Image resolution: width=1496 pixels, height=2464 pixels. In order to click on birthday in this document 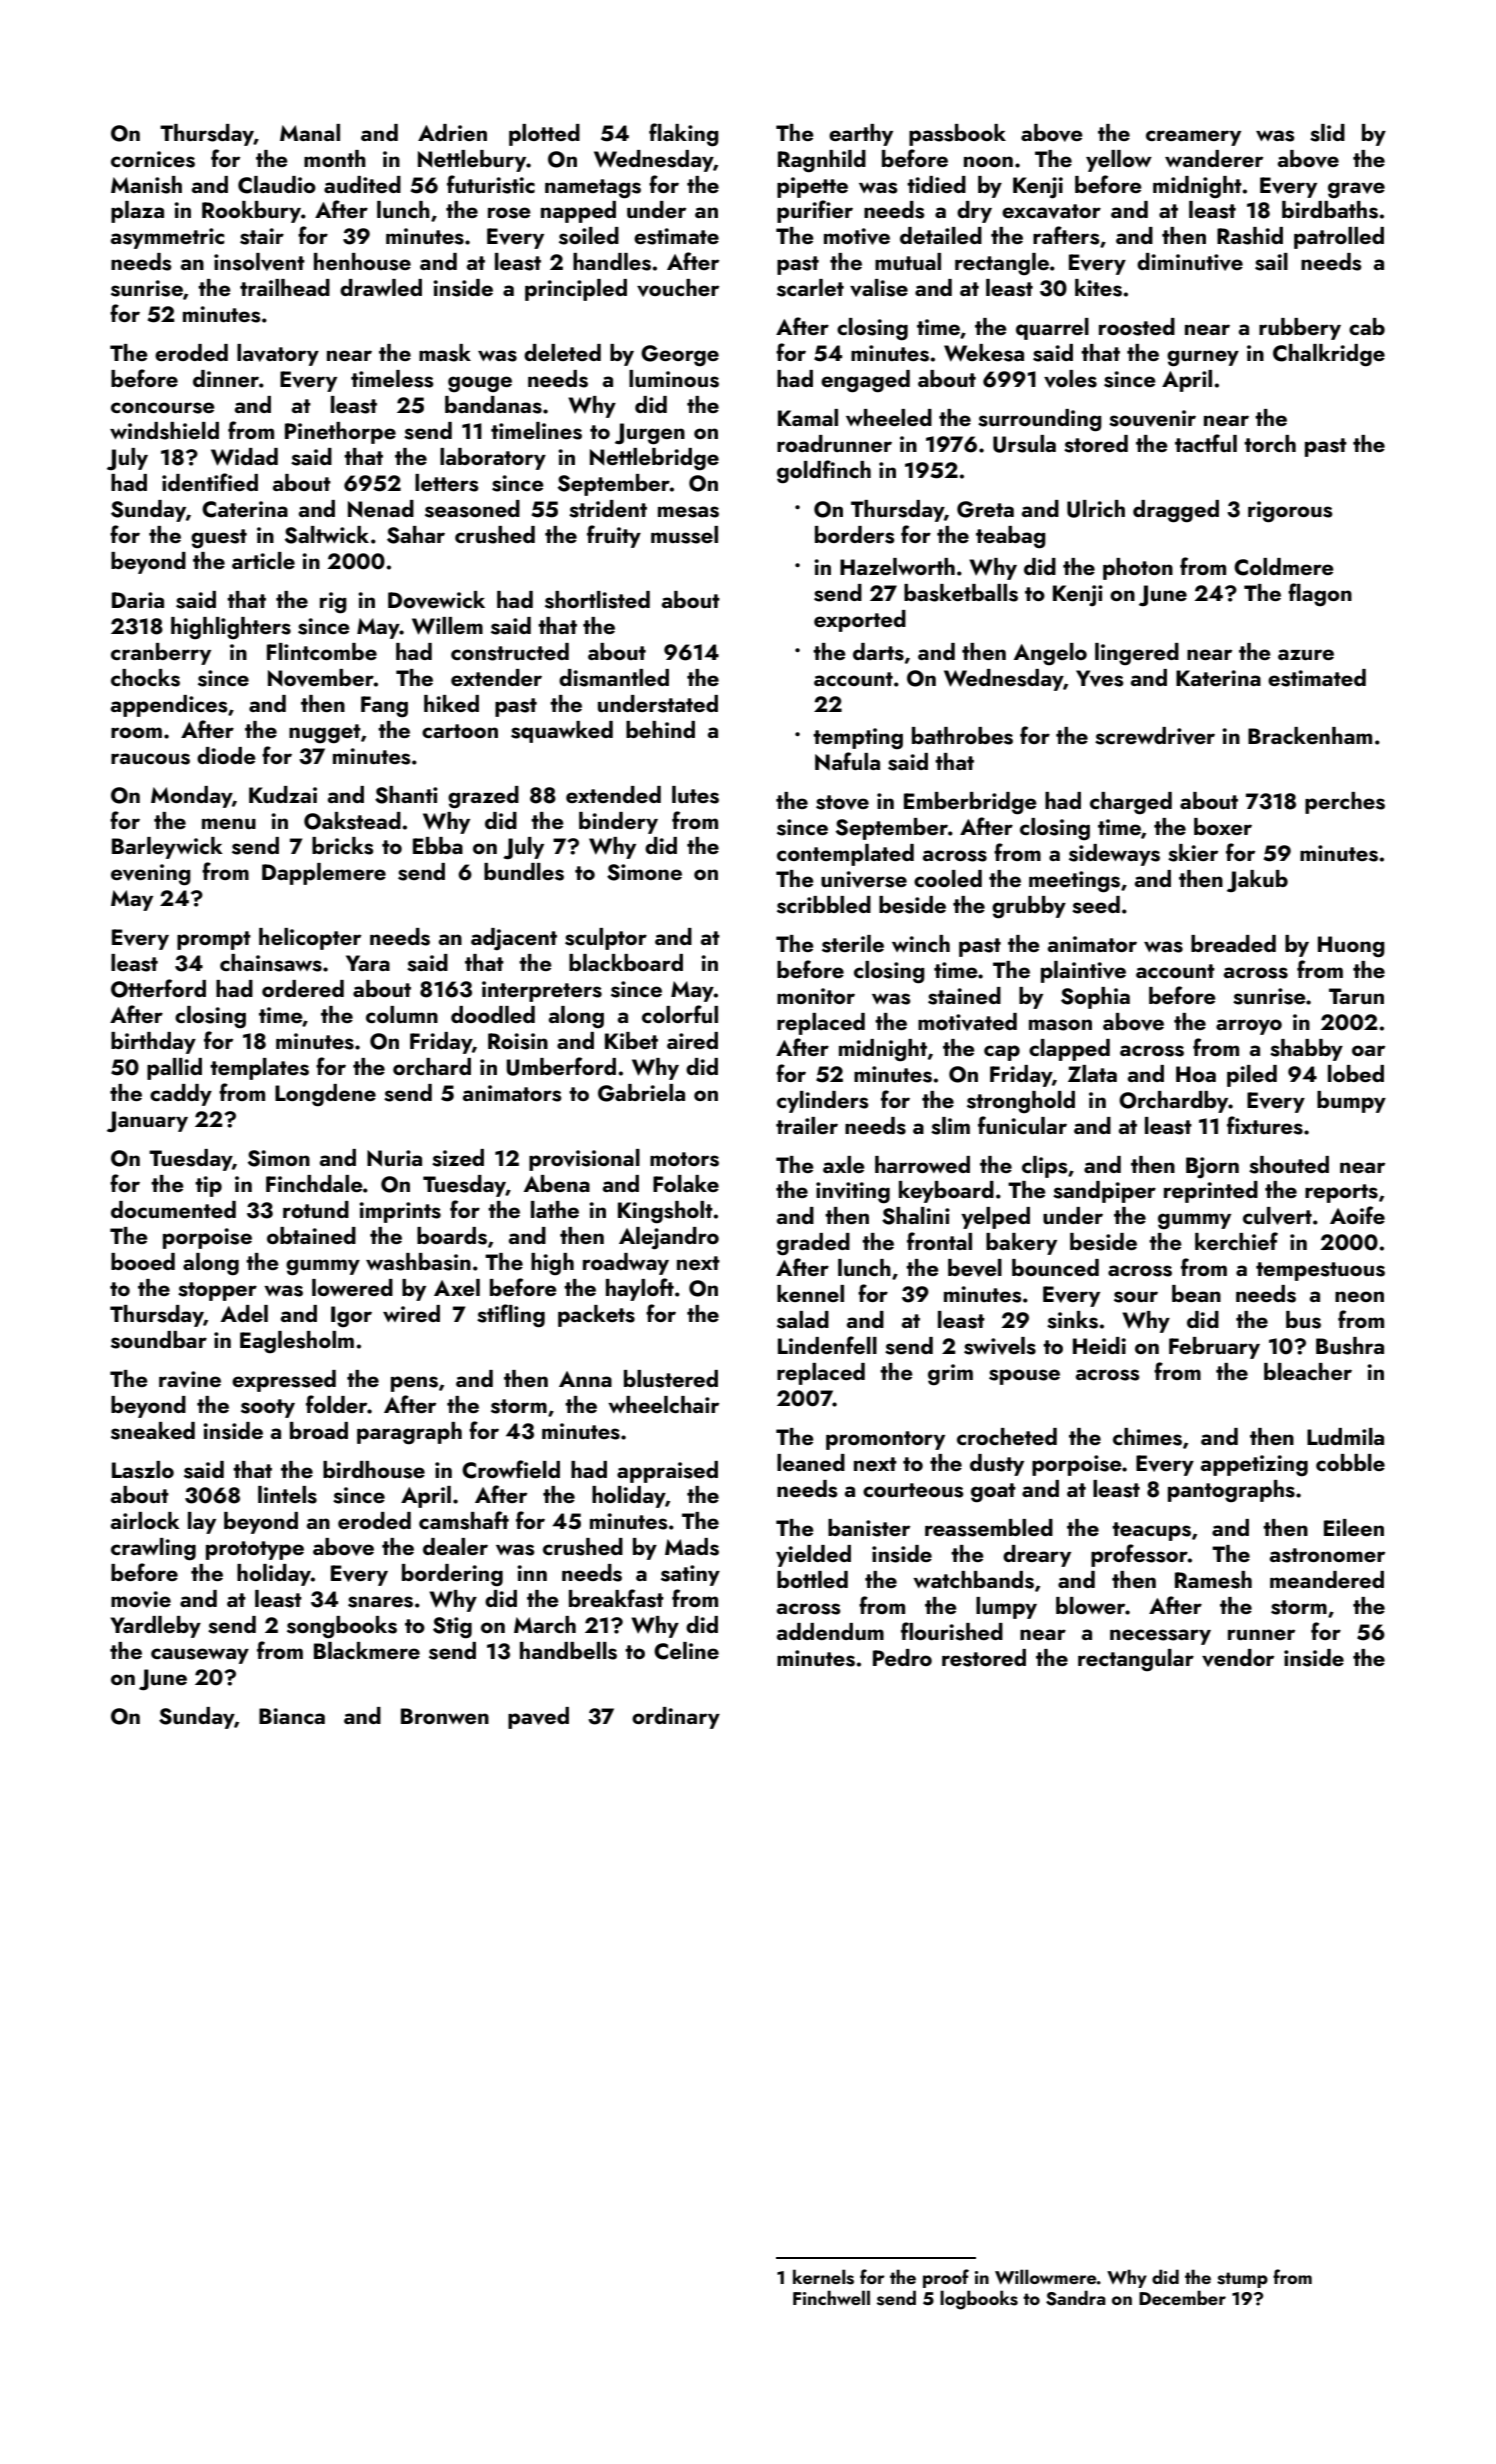, I will do `click(153, 1043)`.
